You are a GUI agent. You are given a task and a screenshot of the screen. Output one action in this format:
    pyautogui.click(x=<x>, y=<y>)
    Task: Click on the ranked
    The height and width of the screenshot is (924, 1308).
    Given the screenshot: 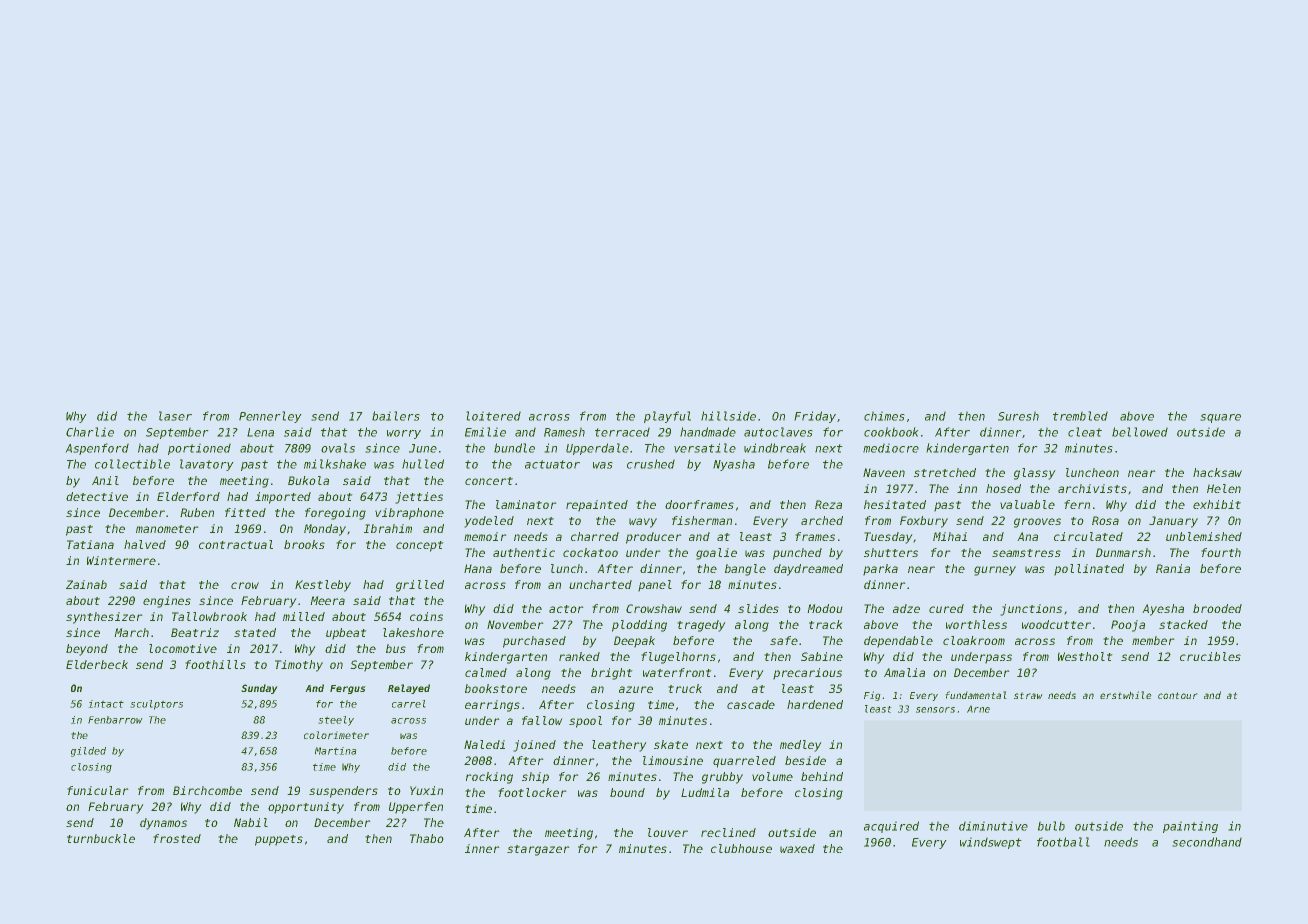 What is the action you would take?
    pyautogui.click(x=579, y=656)
